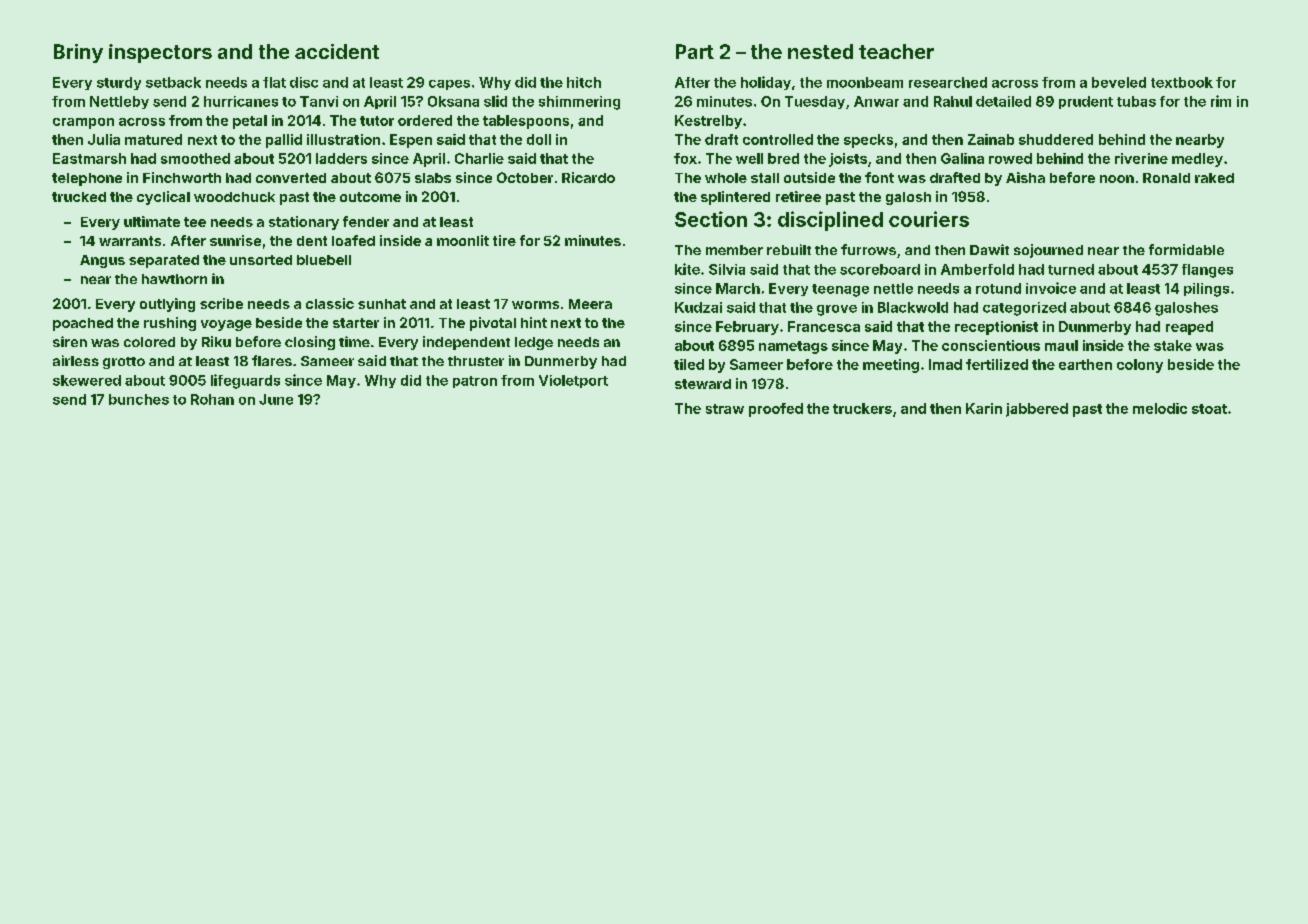 Image resolution: width=1308 pixels, height=924 pixels. What do you see at coordinates (152, 221) in the screenshot?
I see `ultimate` at bounding box center [152, 221].
